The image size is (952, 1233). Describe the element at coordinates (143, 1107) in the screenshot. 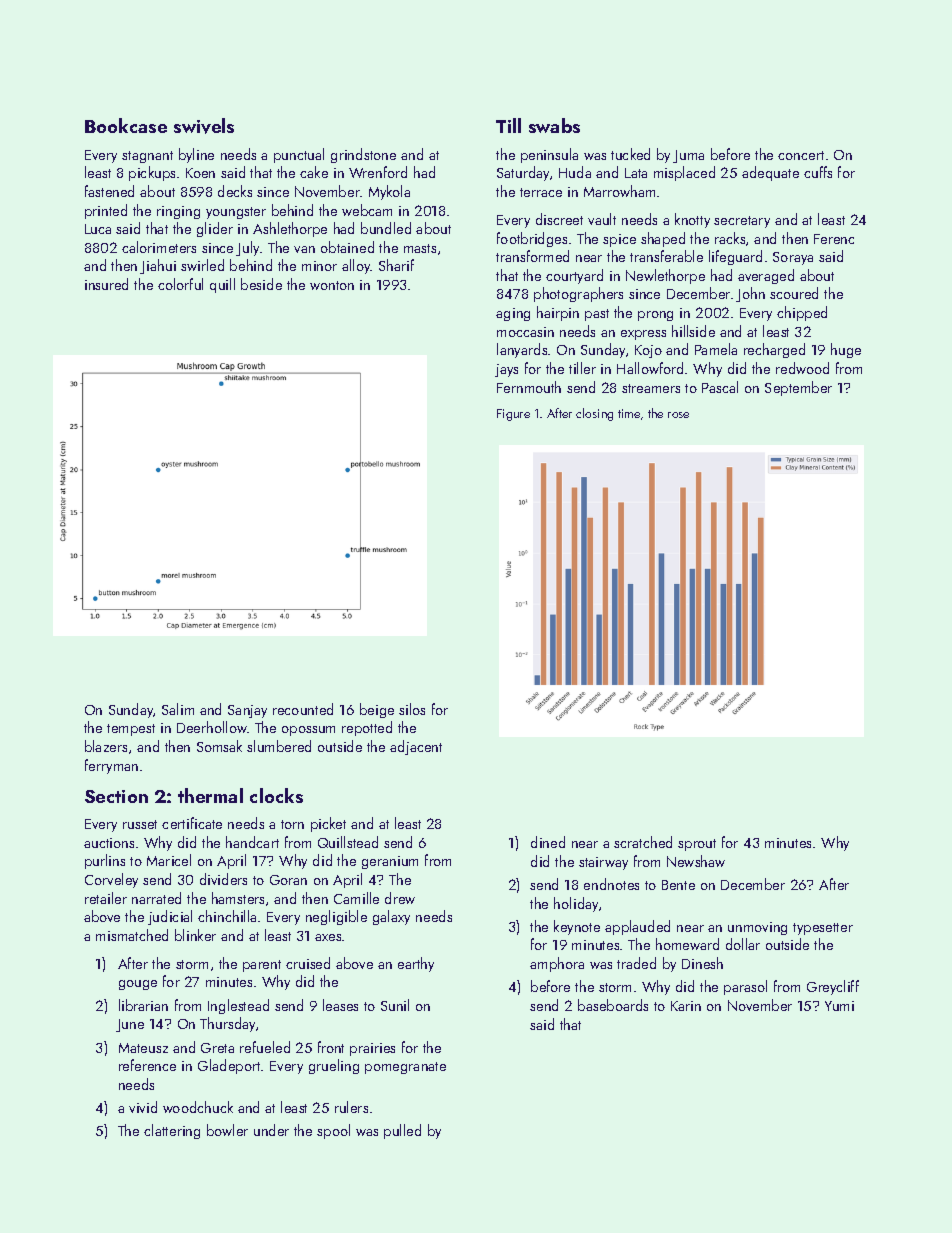

I see `vivid` at that location.
